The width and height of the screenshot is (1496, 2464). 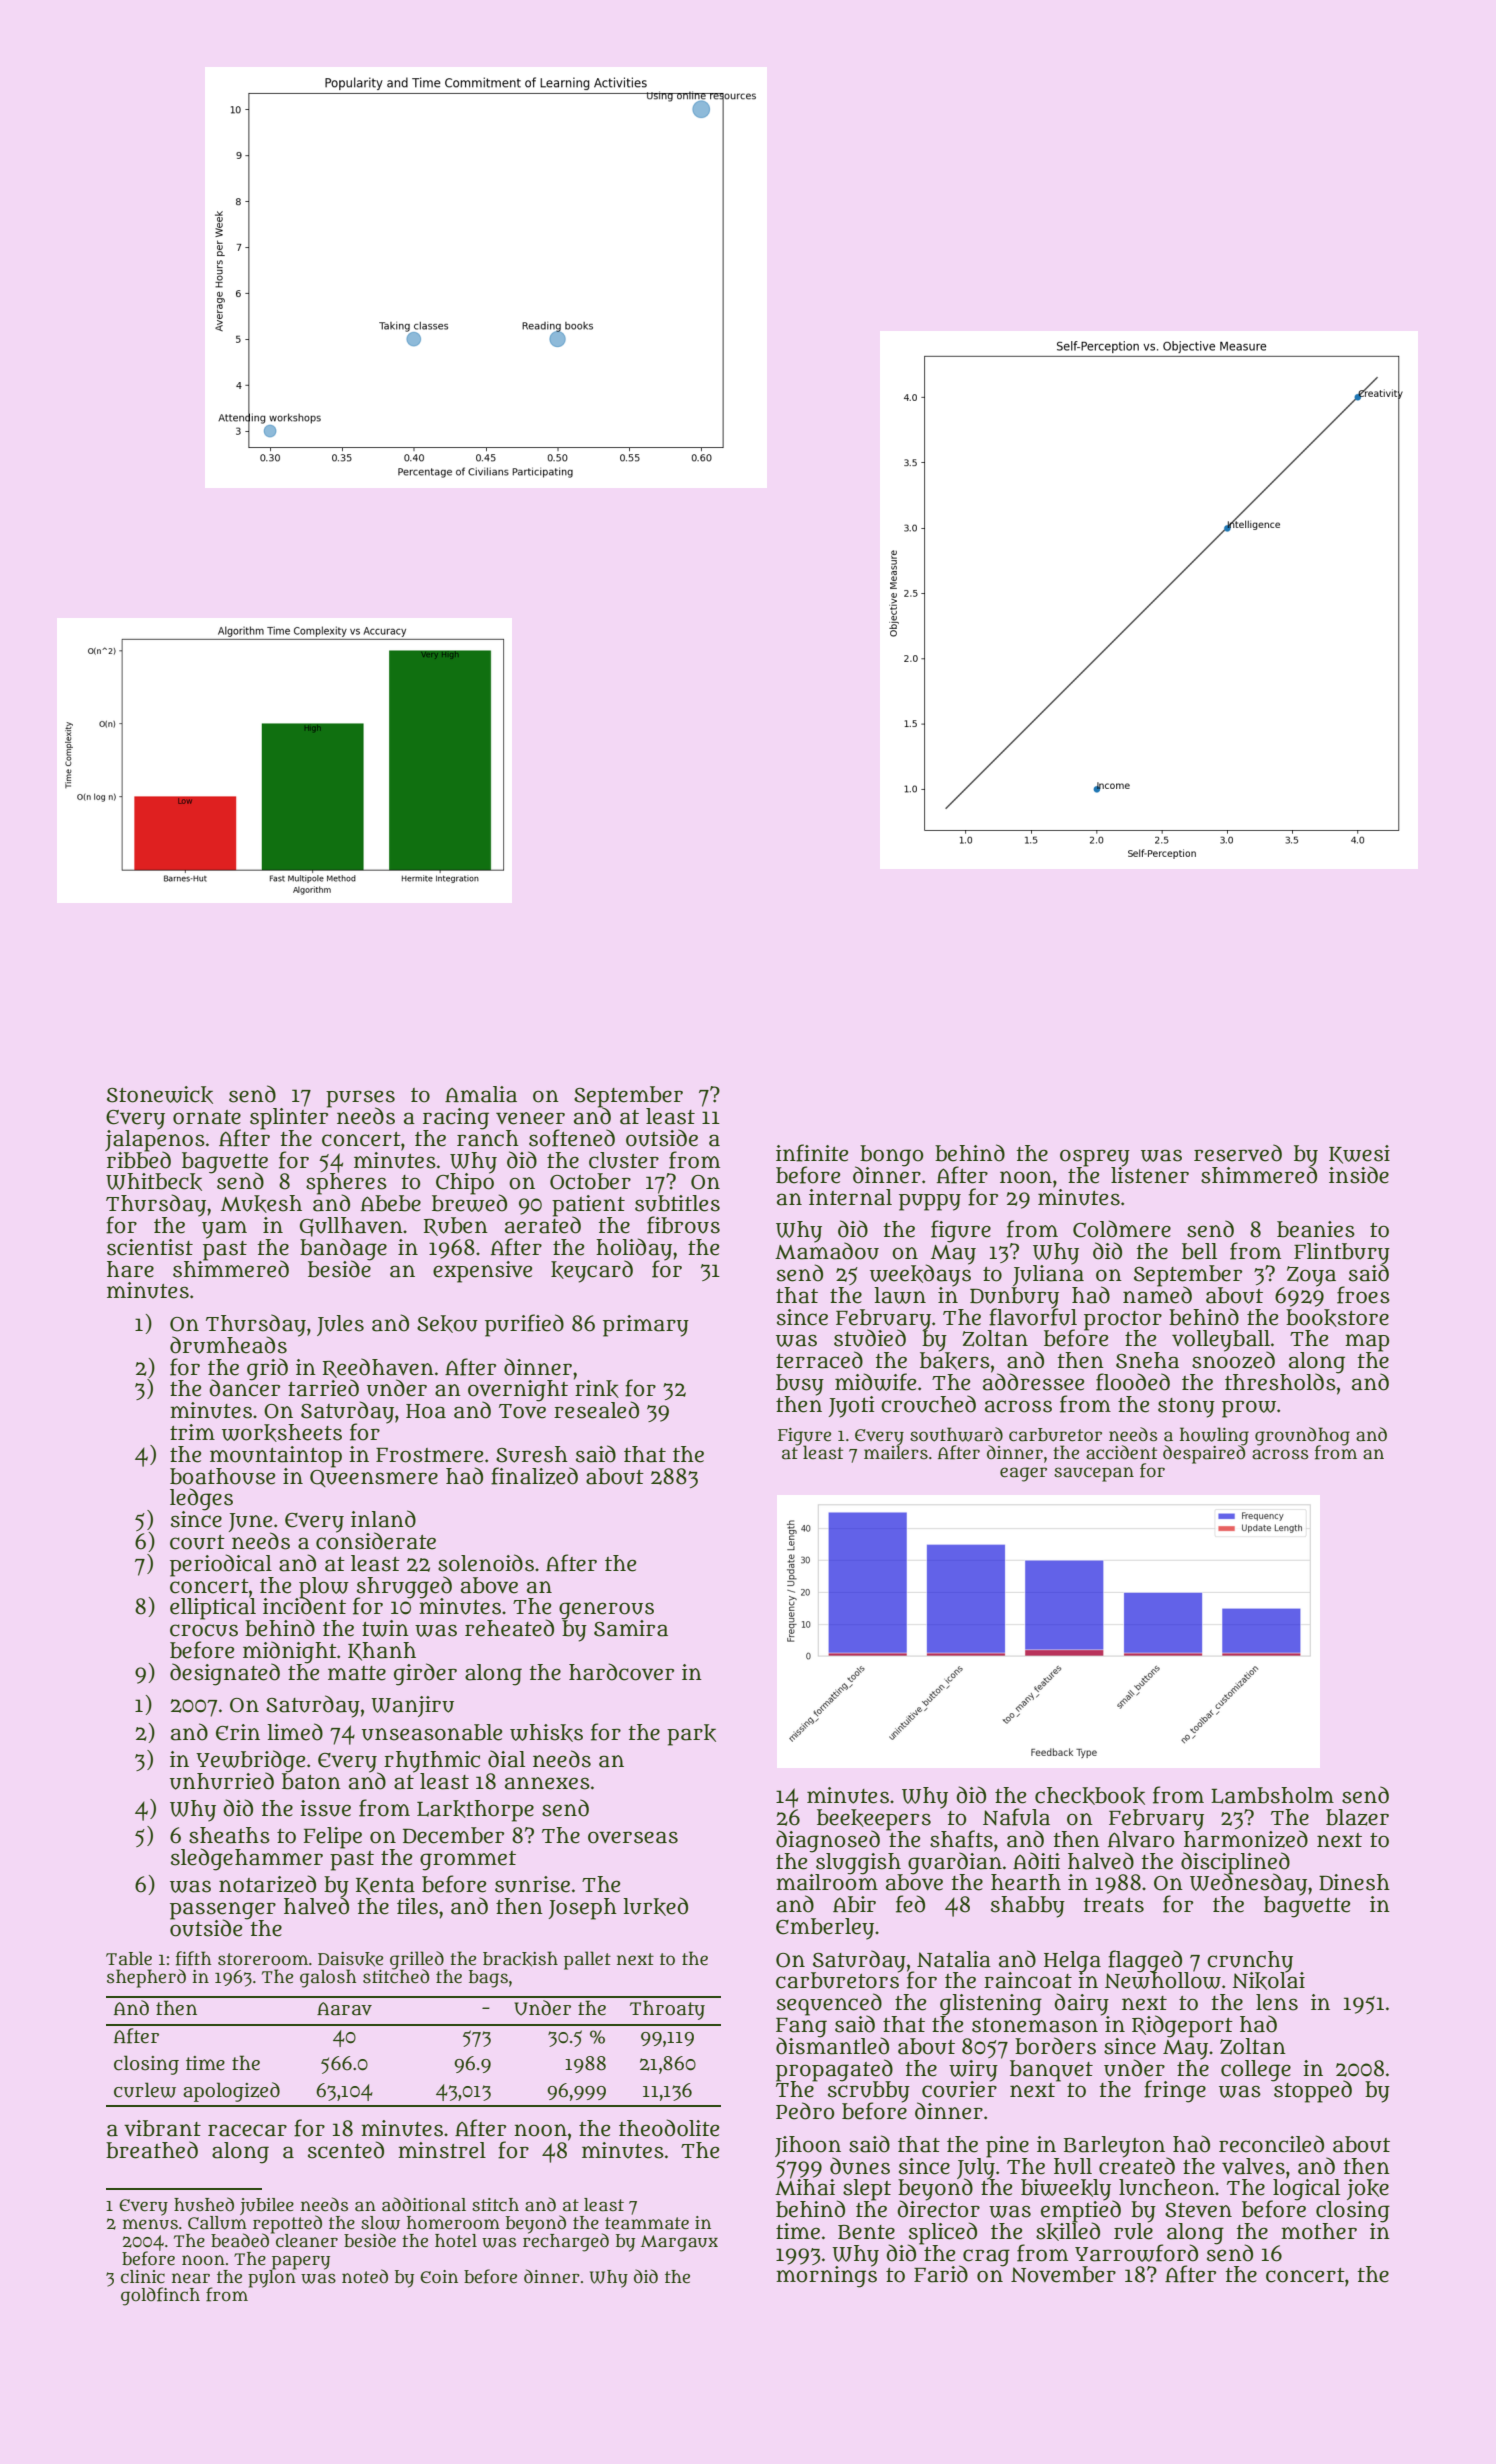 What do you see at coordinates (1214, 1436) in the screenshot?
I see `howling` at bounding box center [1214, 1436].
